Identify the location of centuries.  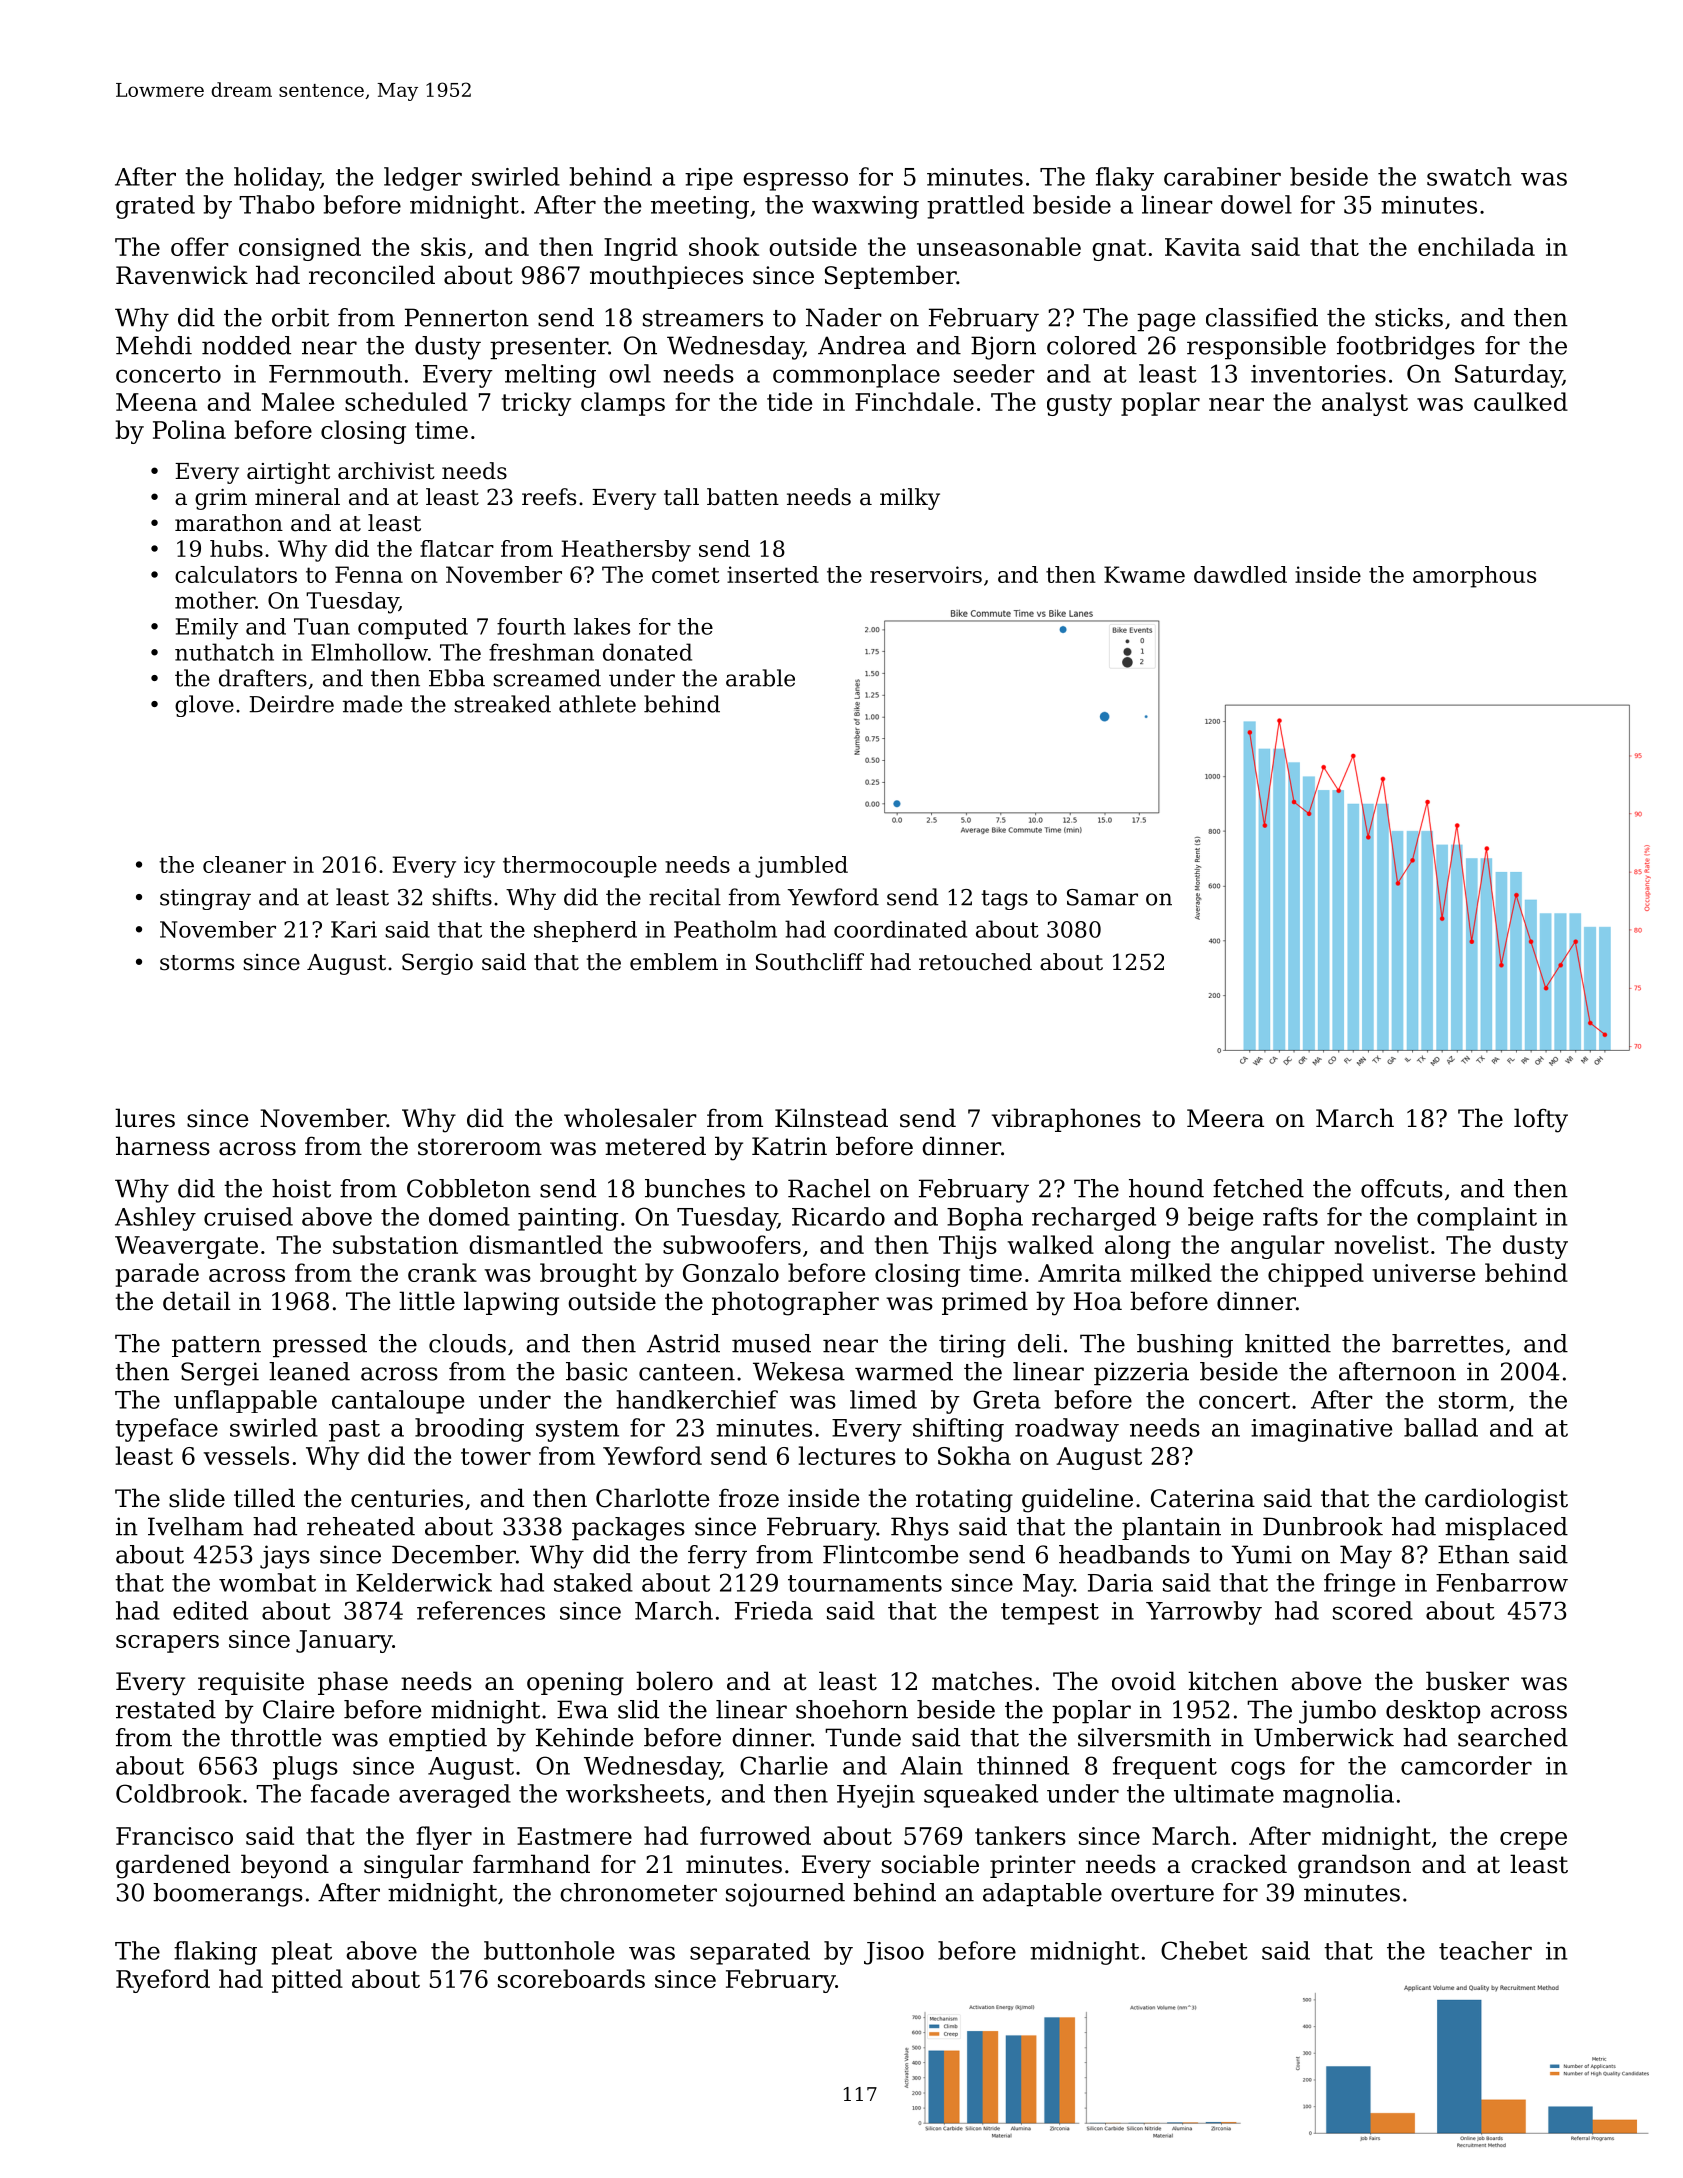
(407, 1498).
